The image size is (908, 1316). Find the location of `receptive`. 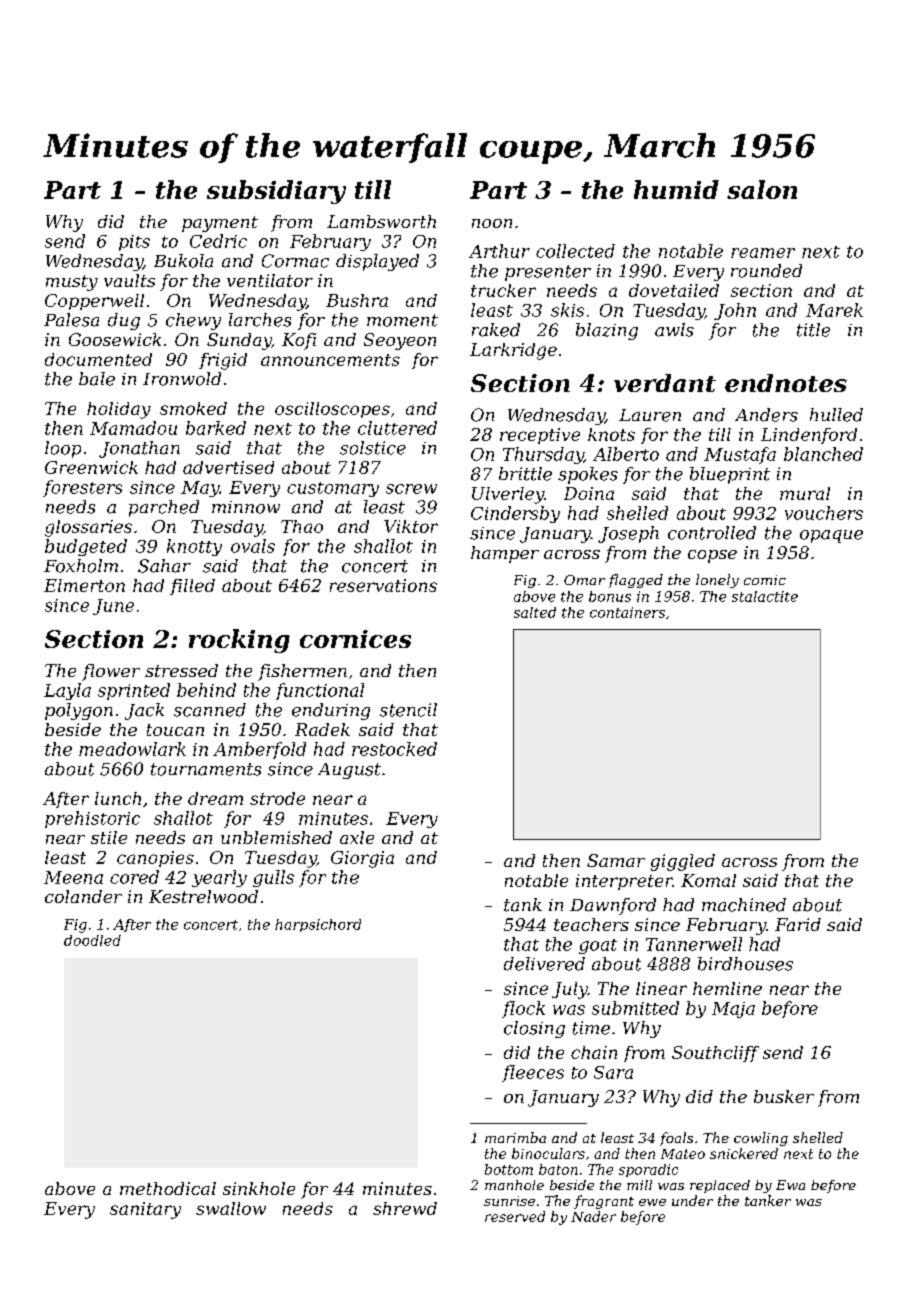

receptive is located at coordinates (540, 436).
